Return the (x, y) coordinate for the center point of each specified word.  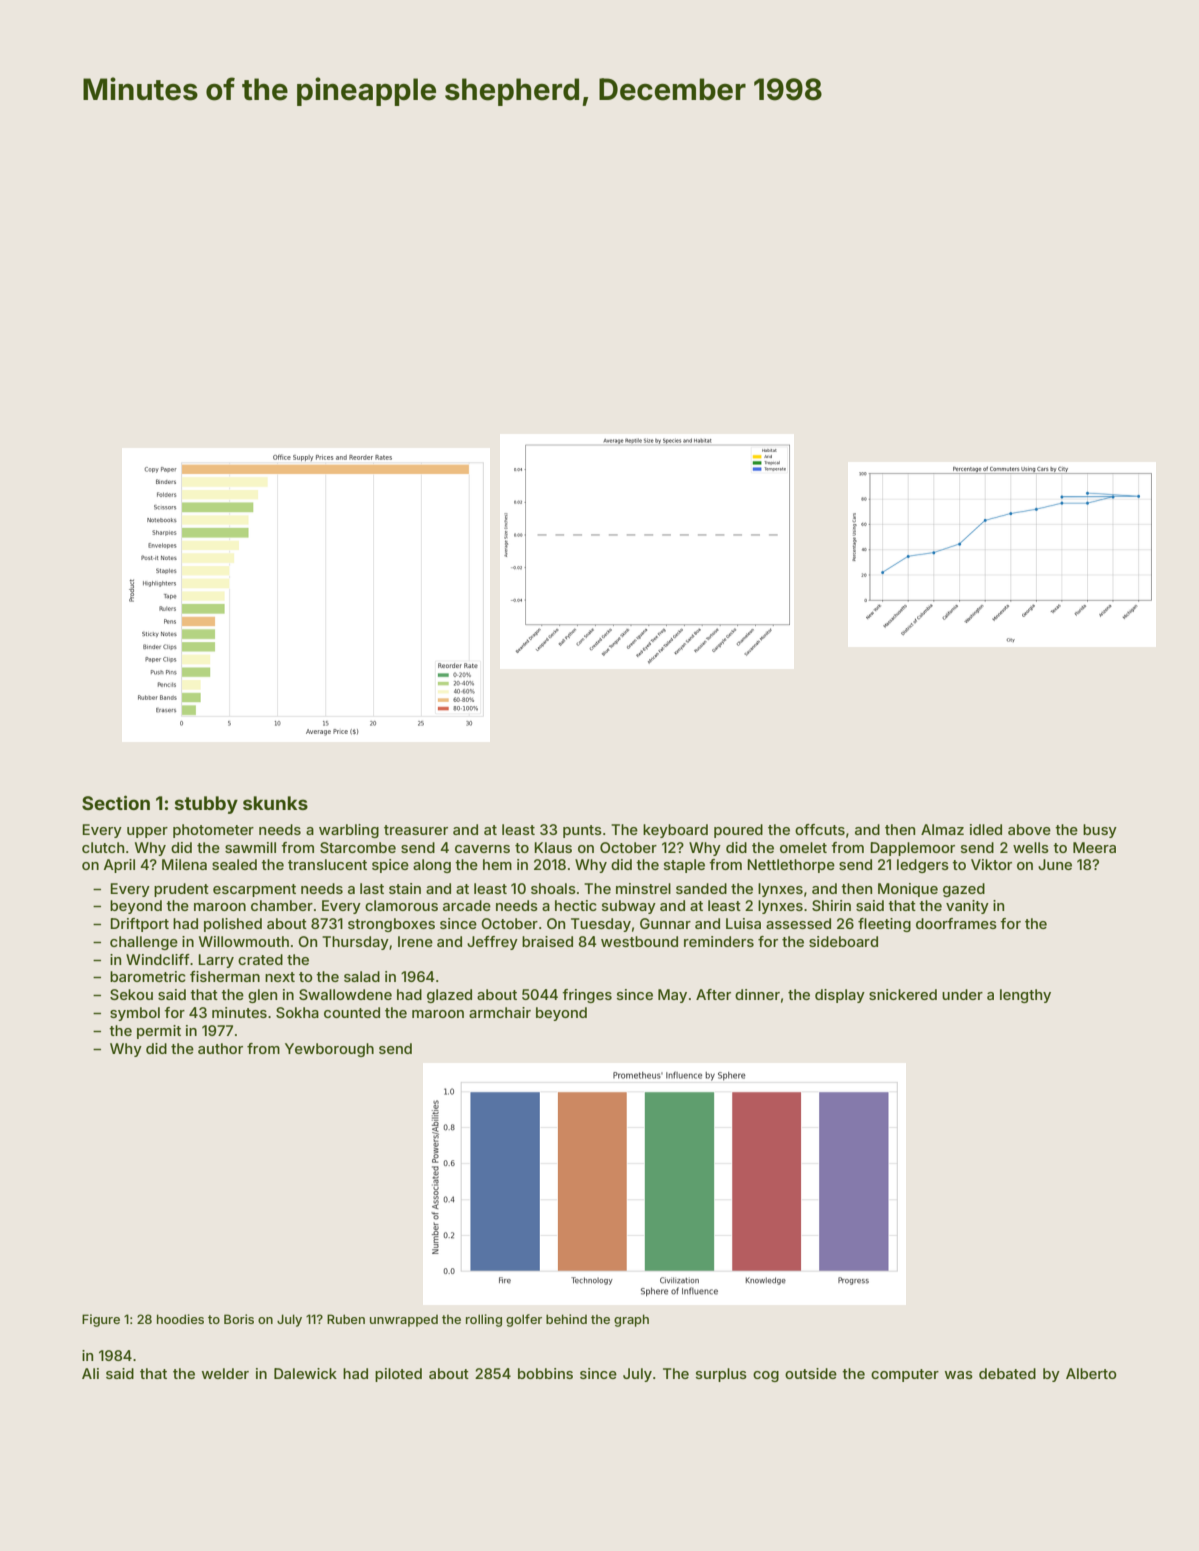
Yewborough (329, 1050)
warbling (349, 831)
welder (225, 1373)
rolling (484, 1320)
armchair (500, 1012)
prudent (181, 890)
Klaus (553, 847)
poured (738, 831)
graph (631, 1320)
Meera (1094, 847)
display (840, 996)
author (220, 1048)
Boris (239, 1319)
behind (566, 1319)
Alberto (1091, 1373)
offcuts (820, 829)
